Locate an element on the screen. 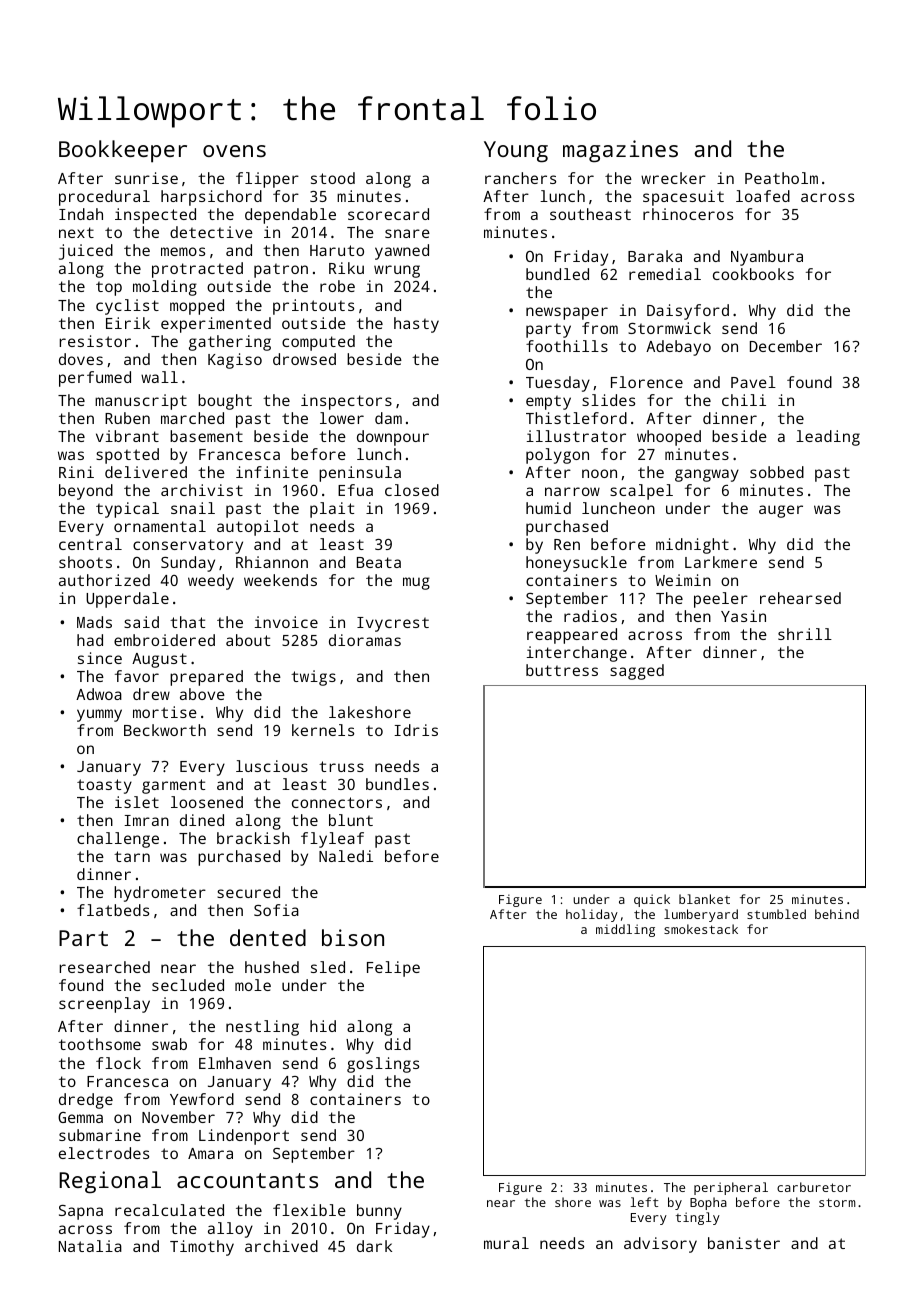 Image resolution: width=924 pixels, height=1308 pixels. stood is located at coordinates (333, 178).
